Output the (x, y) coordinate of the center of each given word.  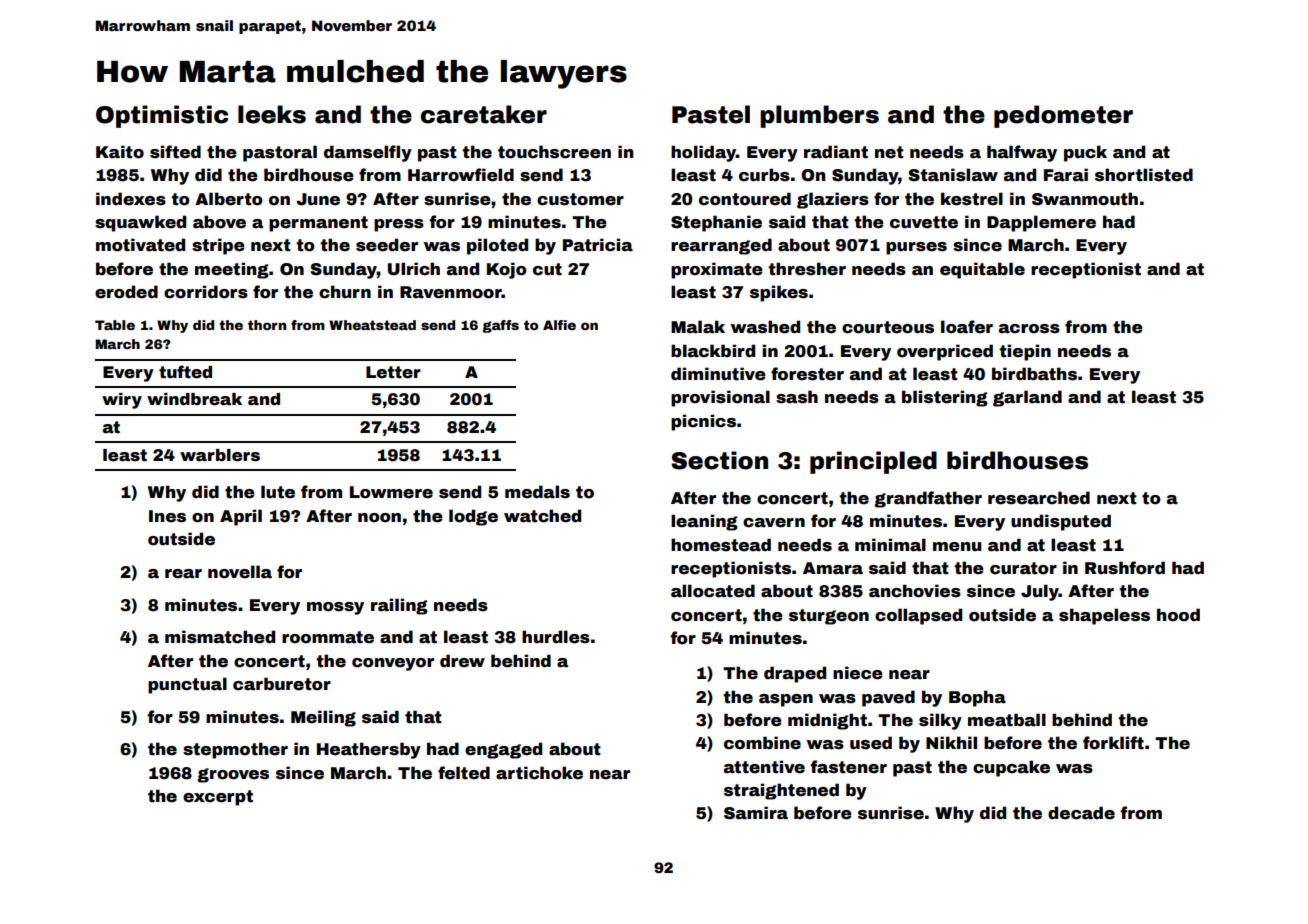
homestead (721, 545)
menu (957, 547)
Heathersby (369, 750)
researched (1039, 498)
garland (1027, 398)
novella (240, 572)
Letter (393, 372)
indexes (131, 199)
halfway (1022, 153)
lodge (473, 517)
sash (797, 397)
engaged (503, 750)
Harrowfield (461, 175)
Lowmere (391, 492)
